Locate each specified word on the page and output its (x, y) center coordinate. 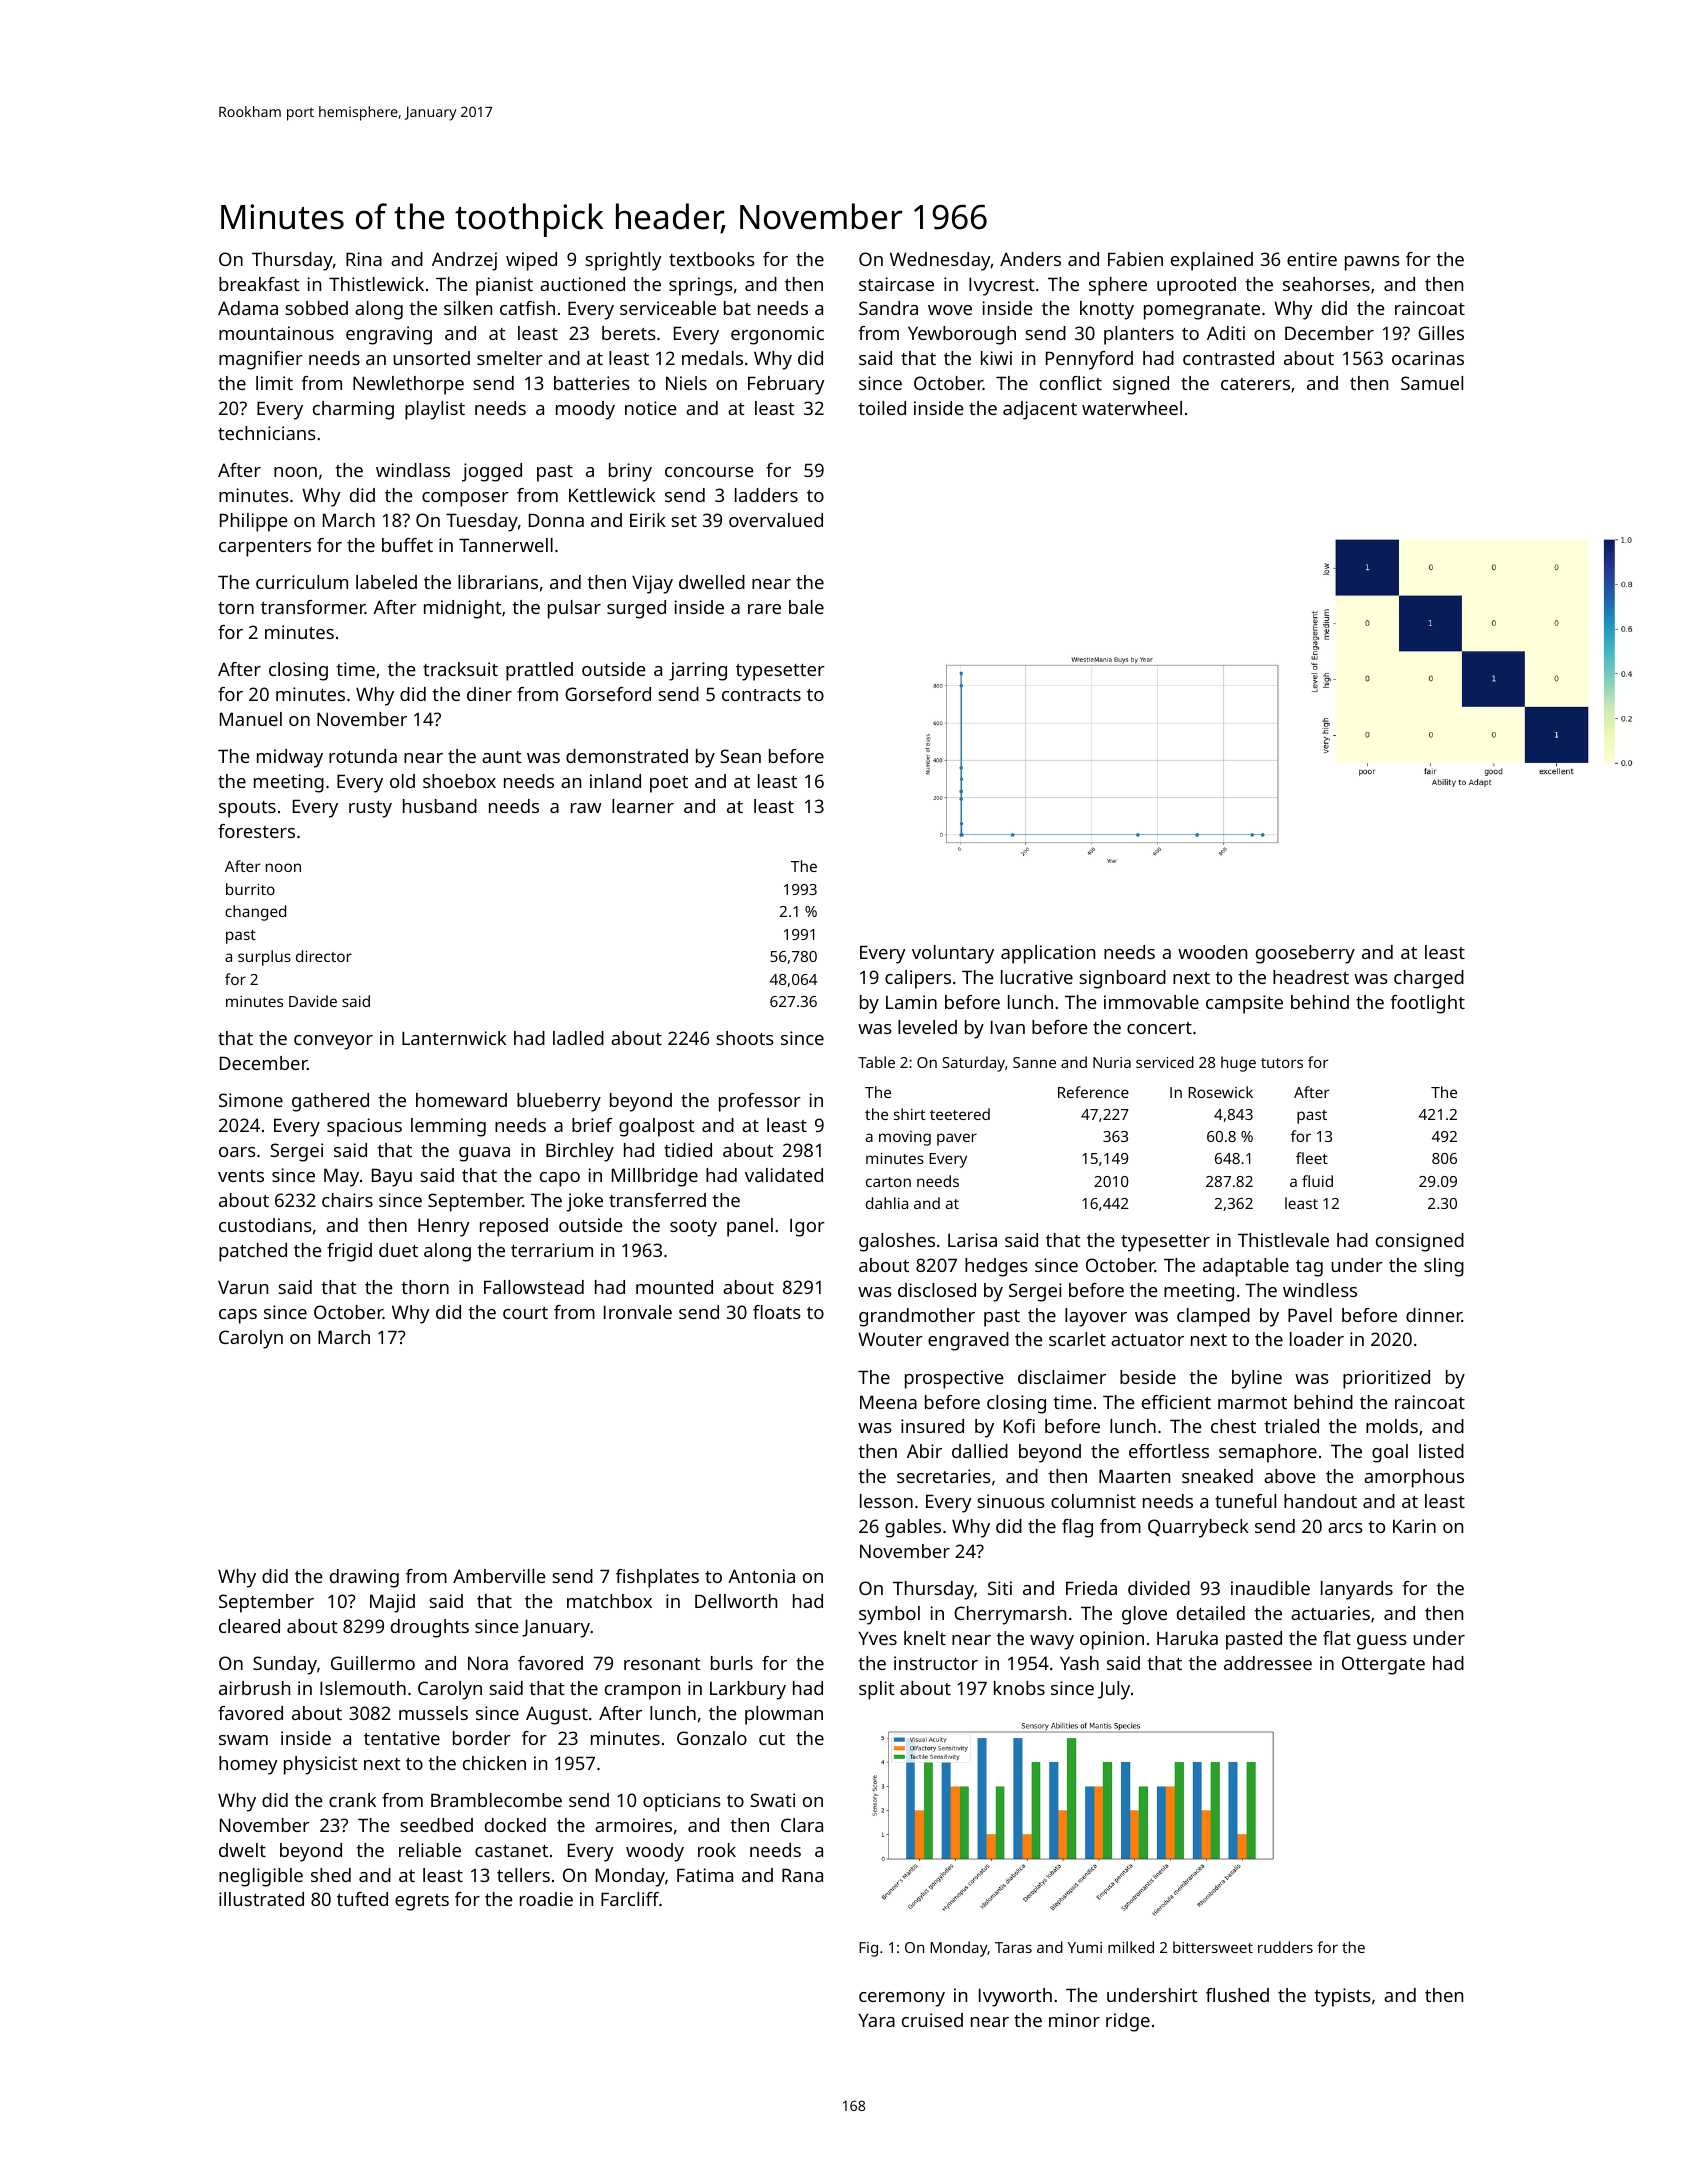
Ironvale (638, 1312)
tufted (362, 1899)
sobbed (316, 308)
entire (1312, 259)
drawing (364, 1578)
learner (643, 806)
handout (1320, 1501)
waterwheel (1132, 408)
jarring (698, 671)
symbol (889, 1615)
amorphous (1414, 1478)
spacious (364, 1127)
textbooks (712, 259)
